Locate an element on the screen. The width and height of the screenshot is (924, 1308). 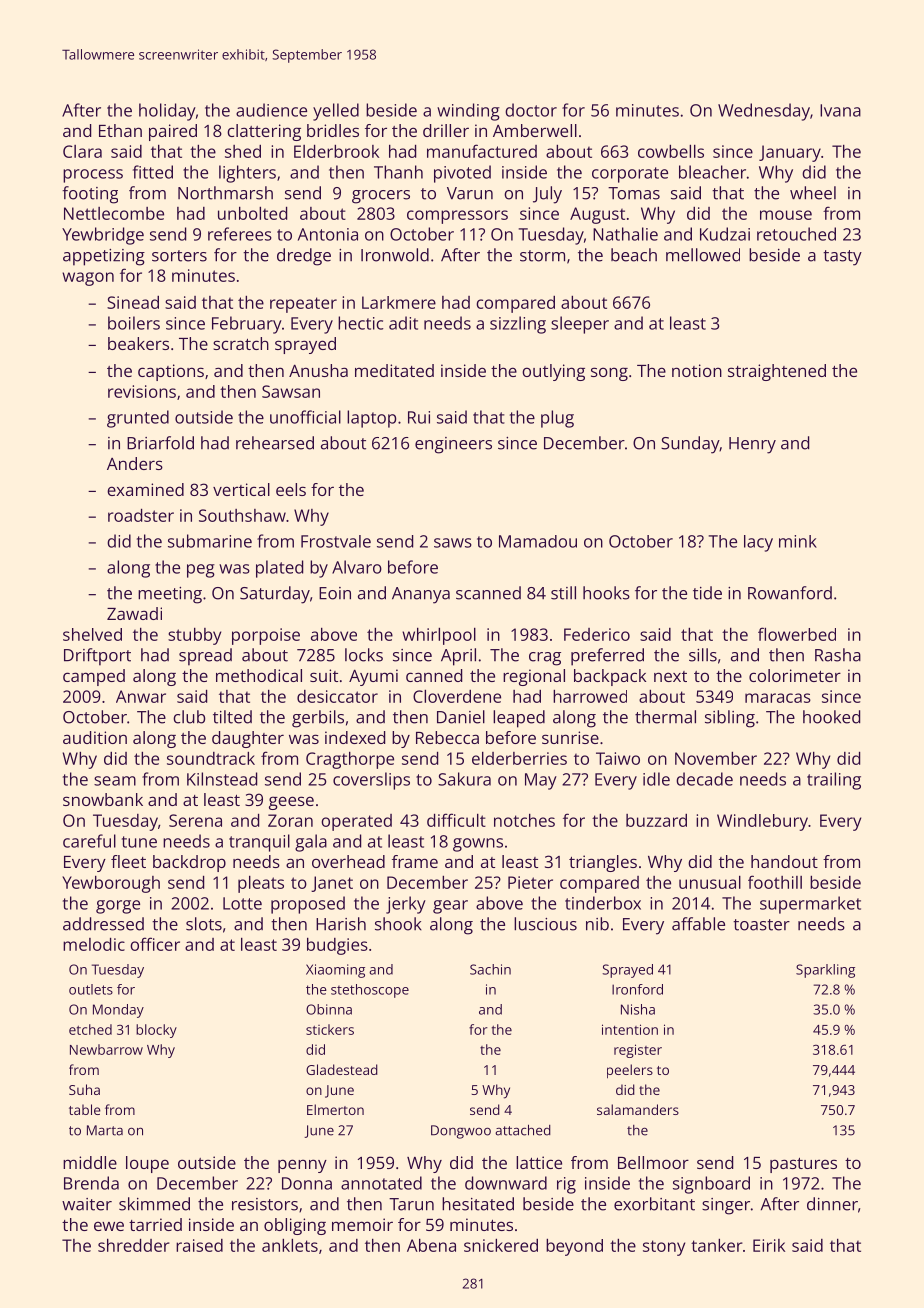
pivoted is located at coordinates (462, 174).
